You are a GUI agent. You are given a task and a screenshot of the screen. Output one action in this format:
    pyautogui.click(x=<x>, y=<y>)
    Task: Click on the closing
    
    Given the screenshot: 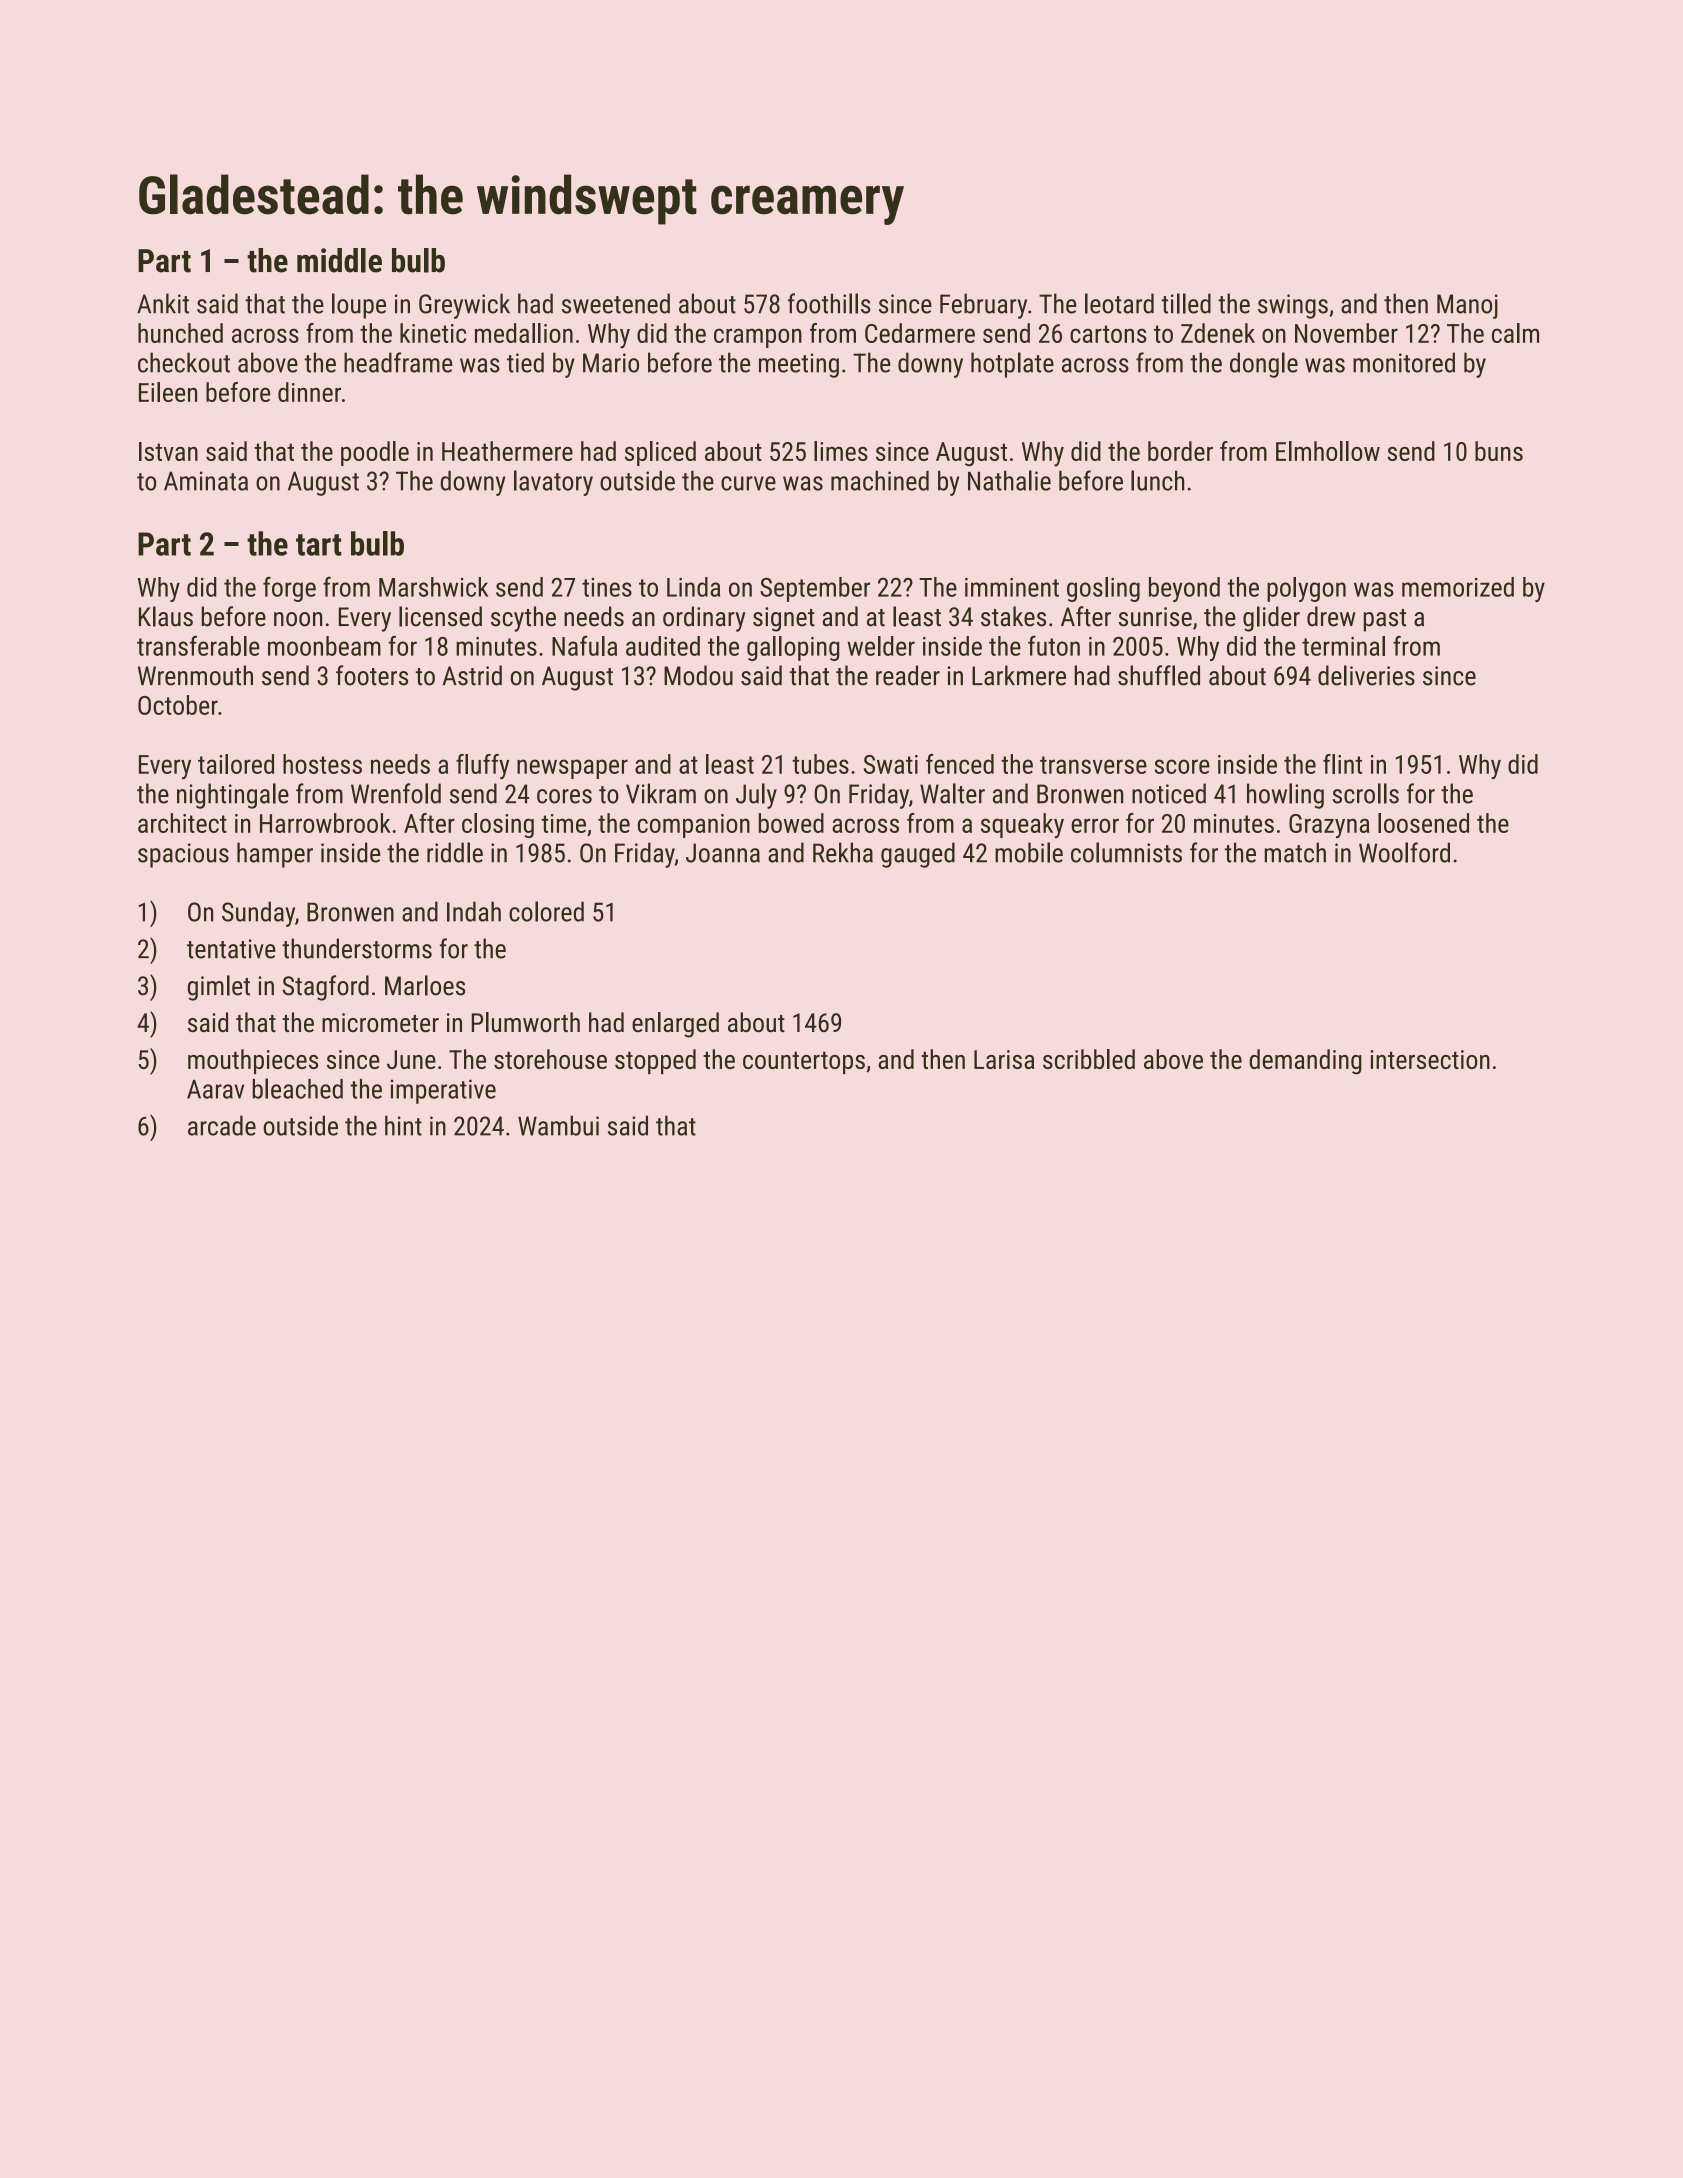 What is the action you would take?
    pyautogui.click(x=498, y=825)
